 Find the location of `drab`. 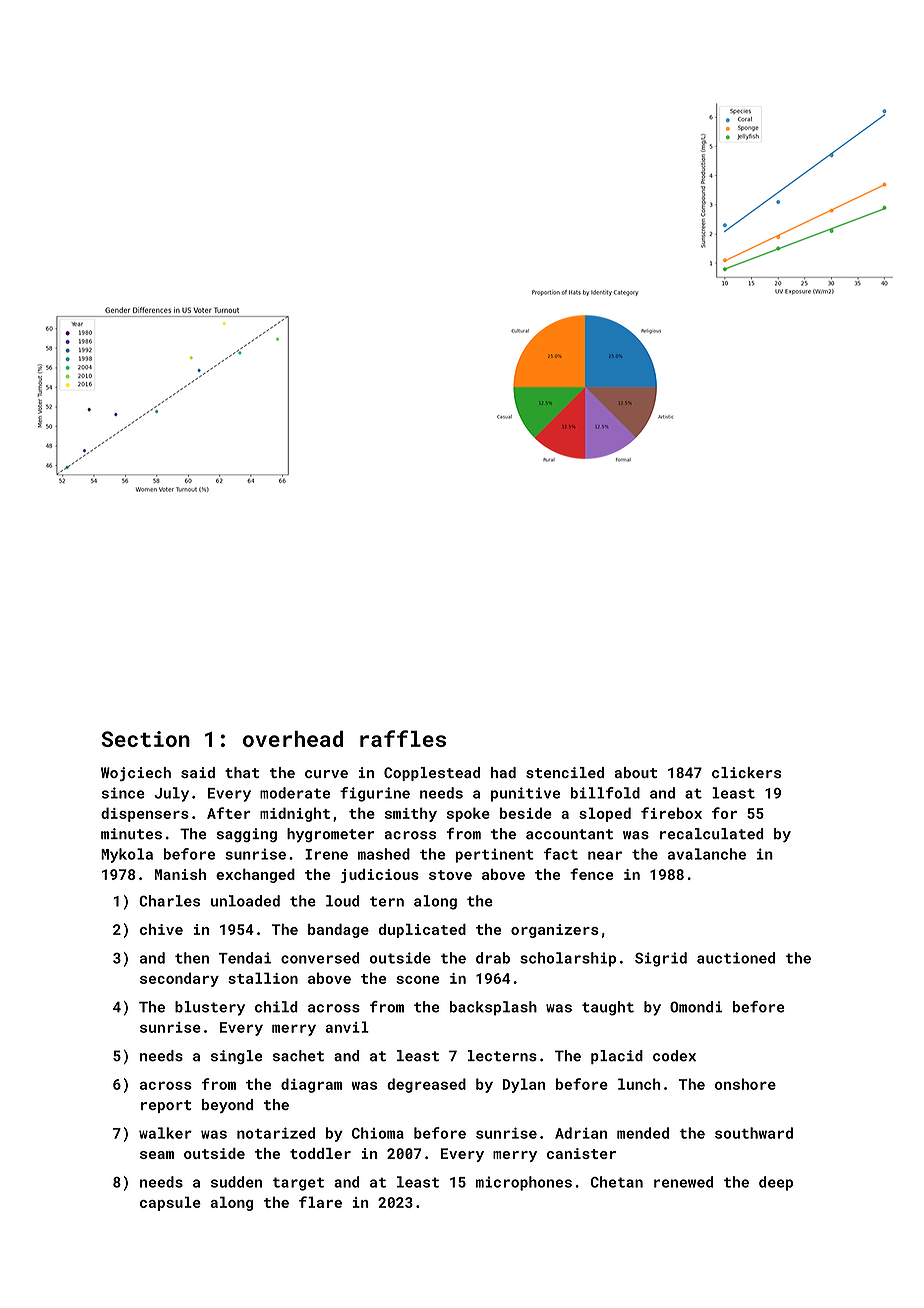

drab is located at coordinates (493, 958).
